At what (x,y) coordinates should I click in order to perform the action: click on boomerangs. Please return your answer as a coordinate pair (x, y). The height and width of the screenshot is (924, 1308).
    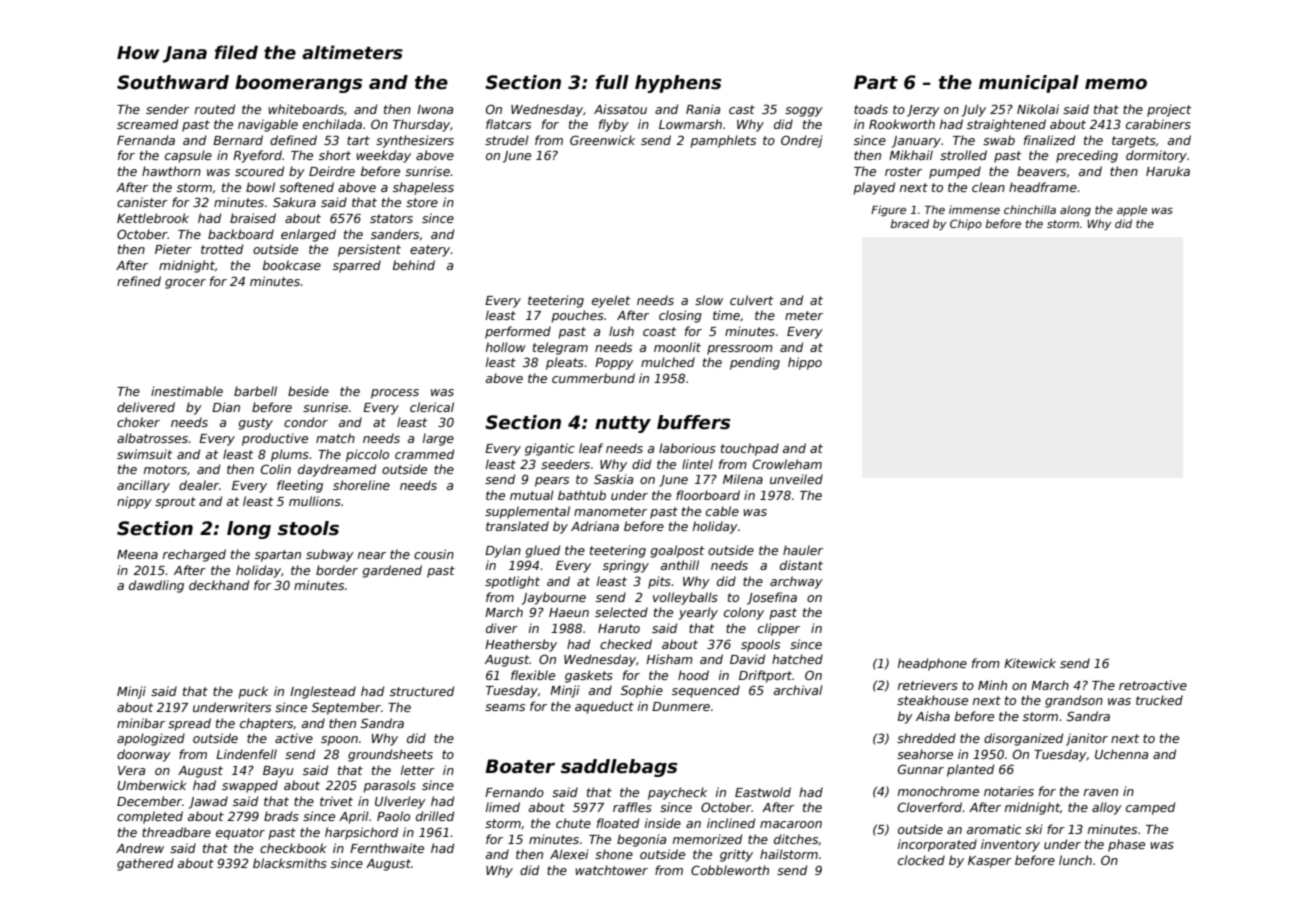
    Looking at the image, I should click on (298, 84).
